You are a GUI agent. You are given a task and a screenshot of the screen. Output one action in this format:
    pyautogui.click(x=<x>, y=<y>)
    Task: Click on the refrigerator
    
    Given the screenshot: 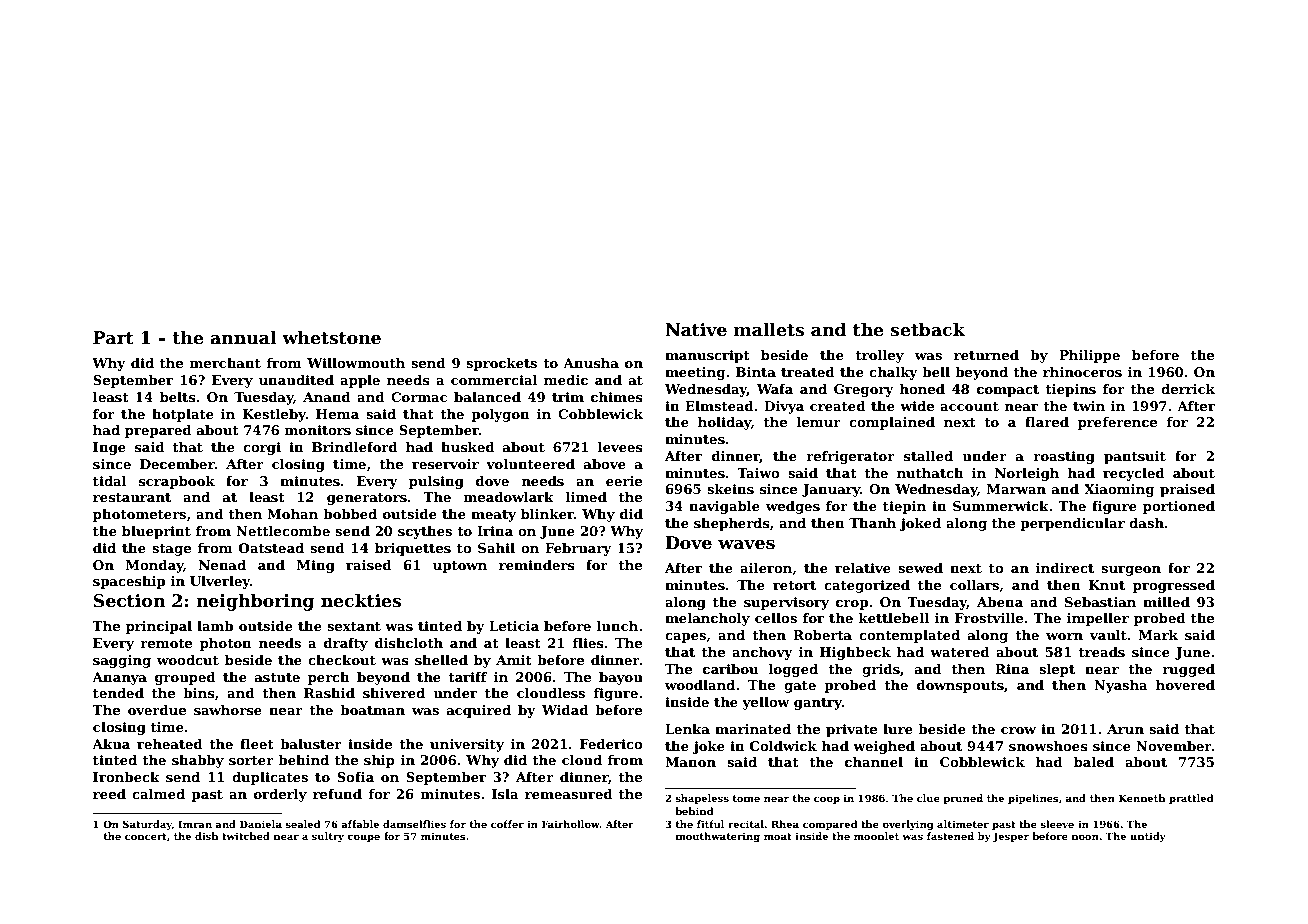 What is the action you would take?
    pyautogui.click(x=850, y=457)
